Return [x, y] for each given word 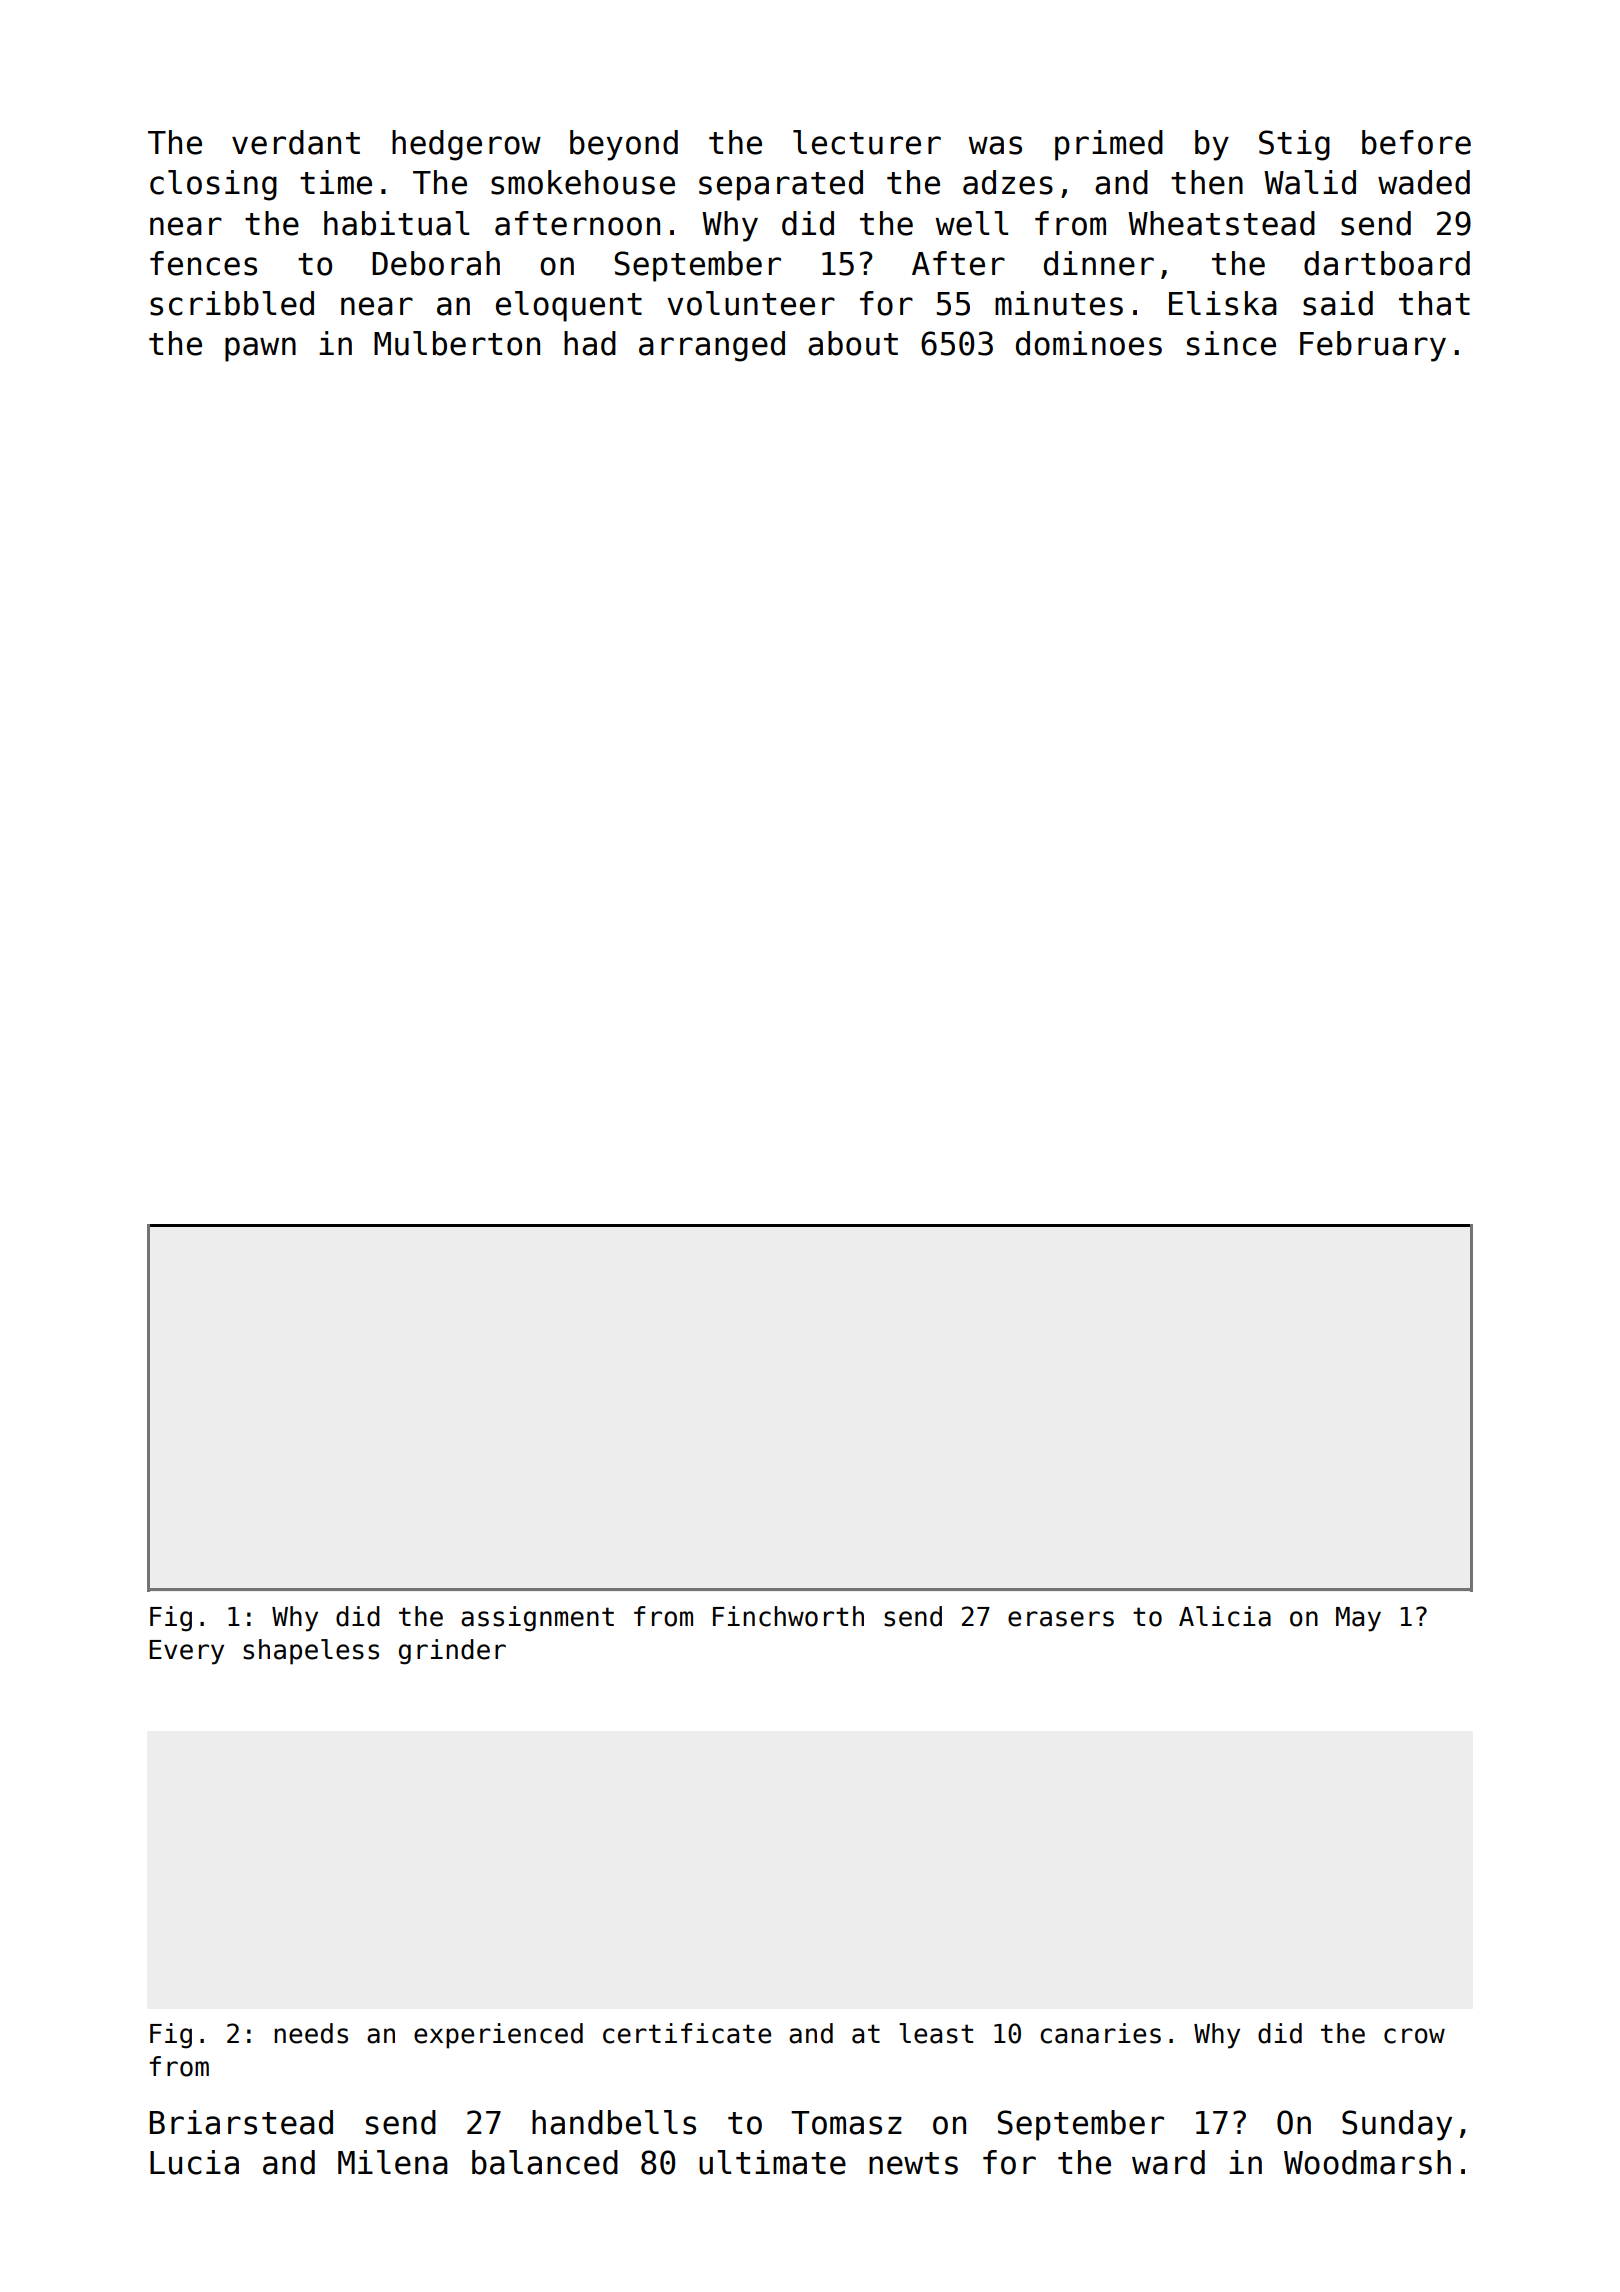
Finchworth [788, 1616]
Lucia [194, 2162]
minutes [1059, 303]
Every [186, 1652]
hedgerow [466, 145]
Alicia [1225, 1616]
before [1416, 142]
